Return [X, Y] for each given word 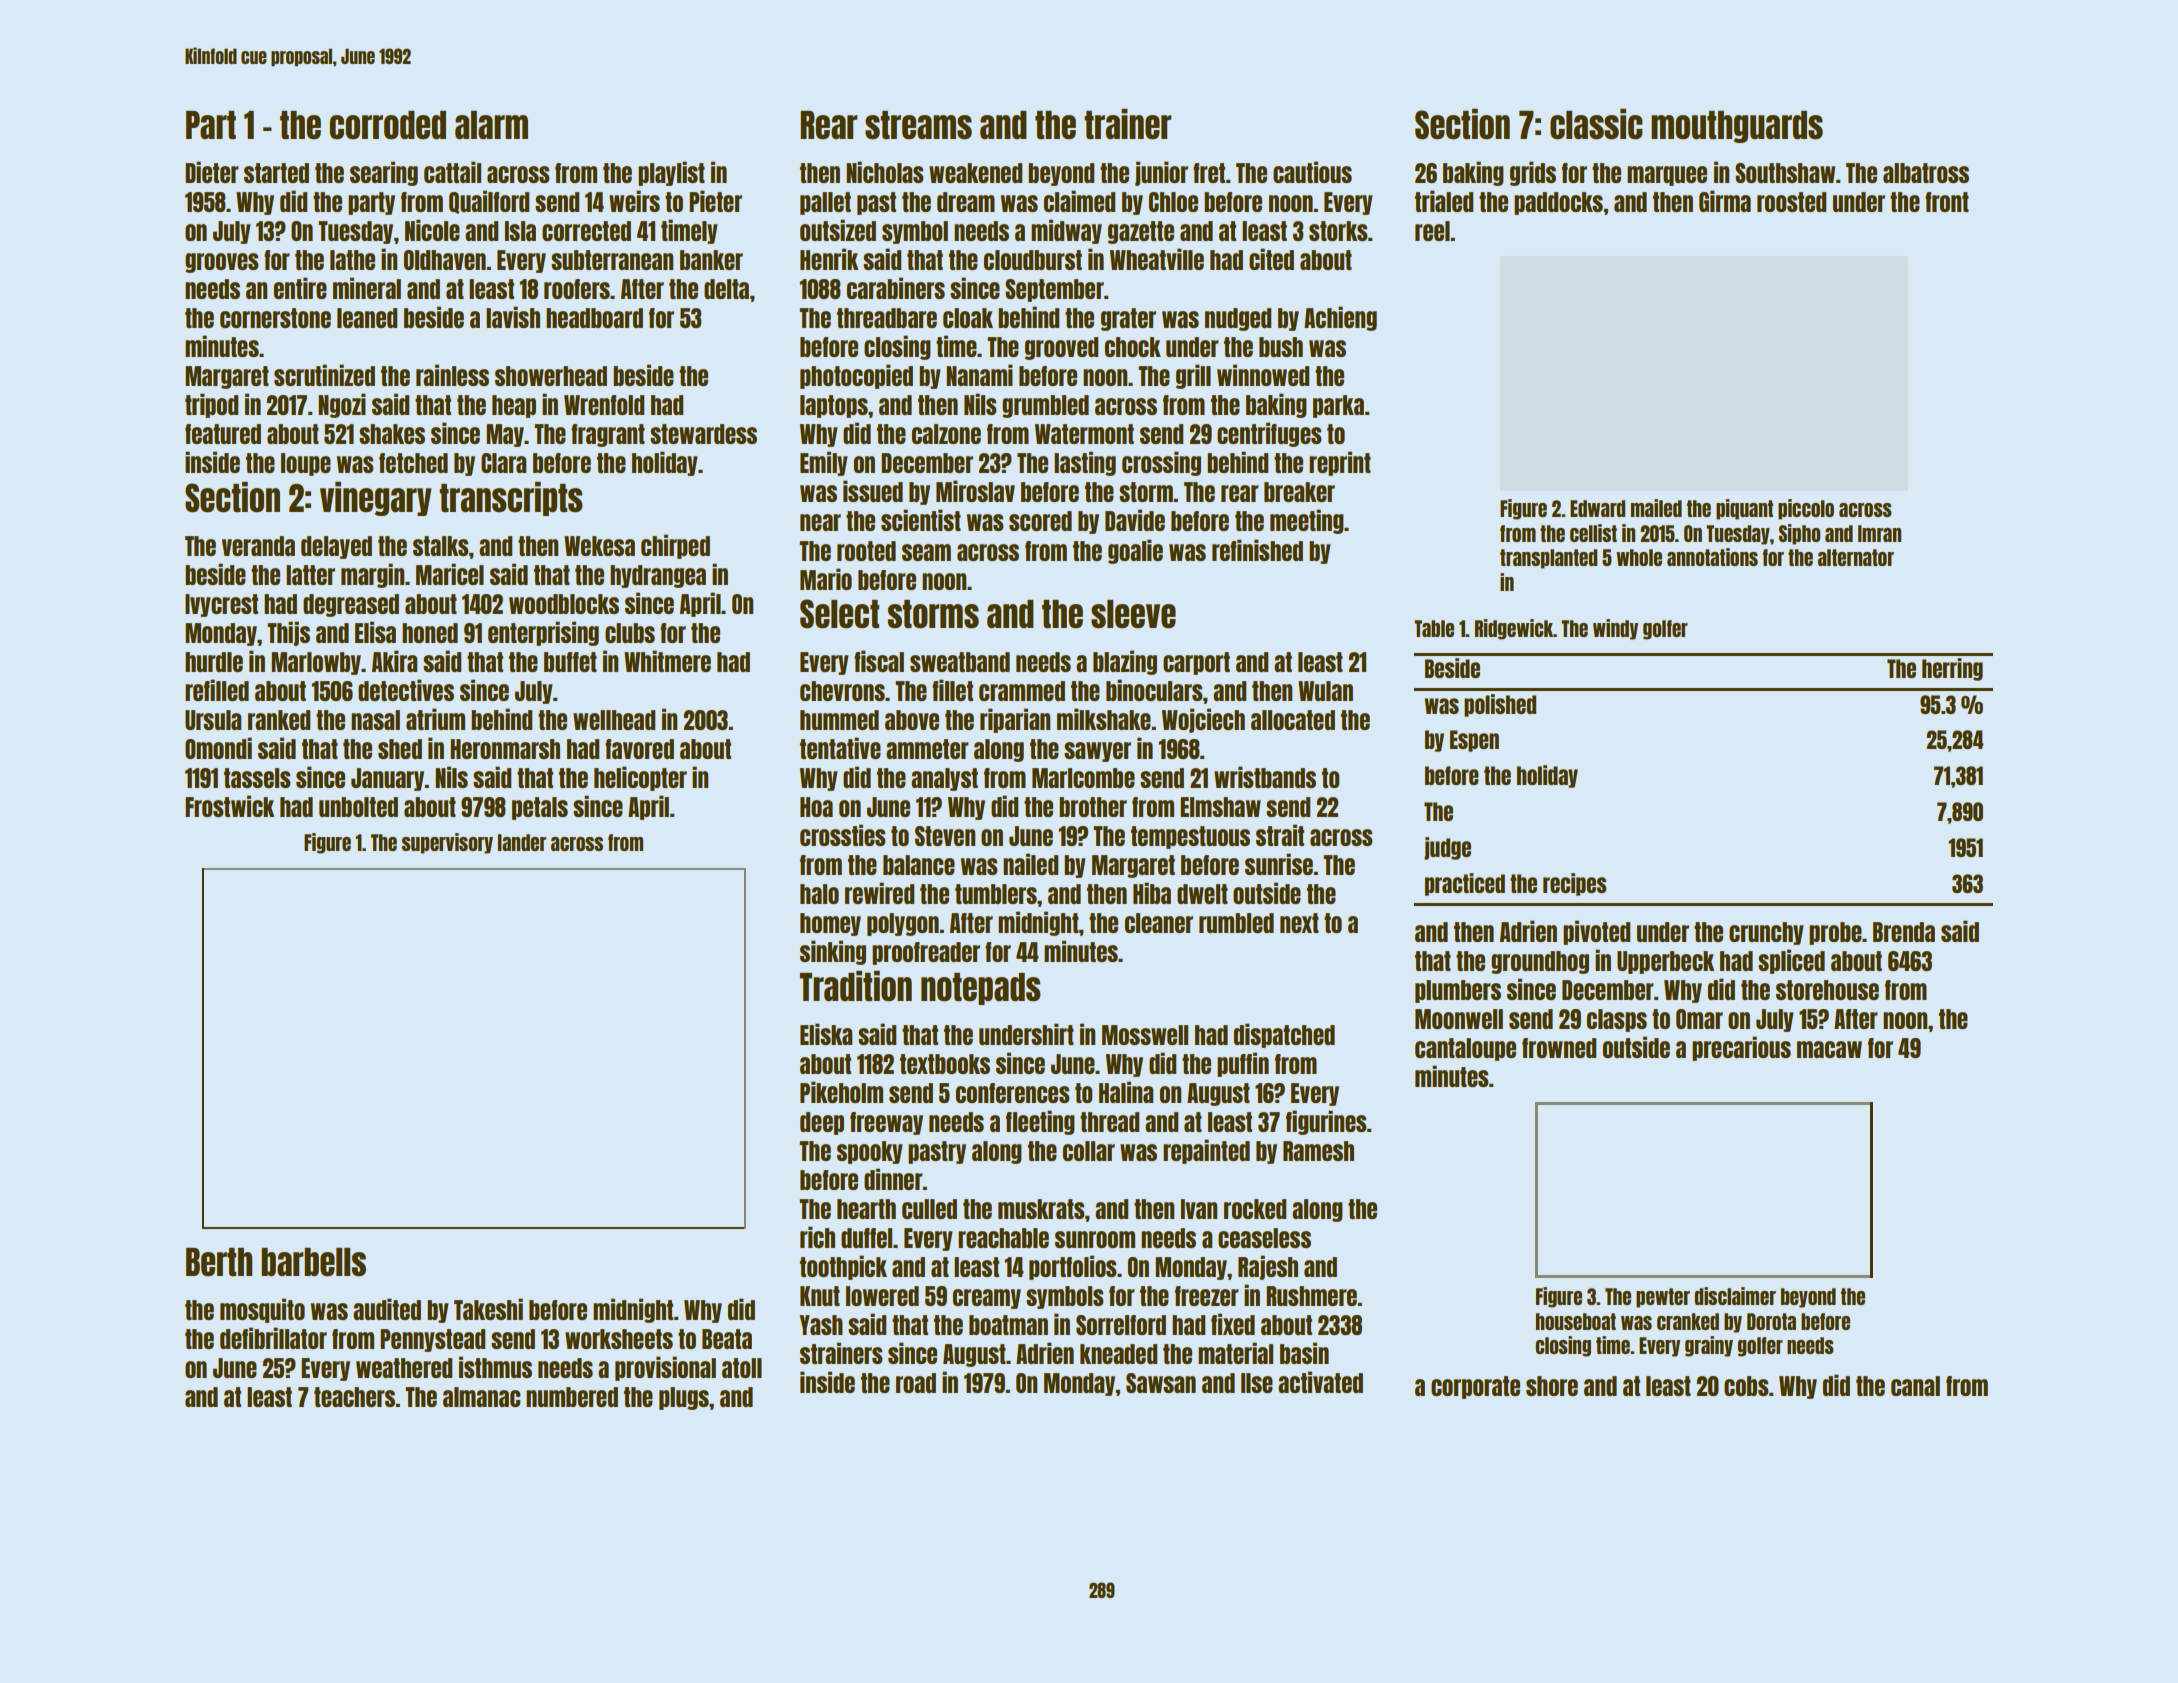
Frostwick [229, 806]
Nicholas [885, 172]
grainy [1709, 1346]
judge [1447, 848]
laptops [834, 406]
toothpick [843, 1267]
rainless [452, 375]
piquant [1744, 509]
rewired [879, 893]
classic [1596, 124]
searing [384, 173]
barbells [313, 1262]
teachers [355, 1397]
